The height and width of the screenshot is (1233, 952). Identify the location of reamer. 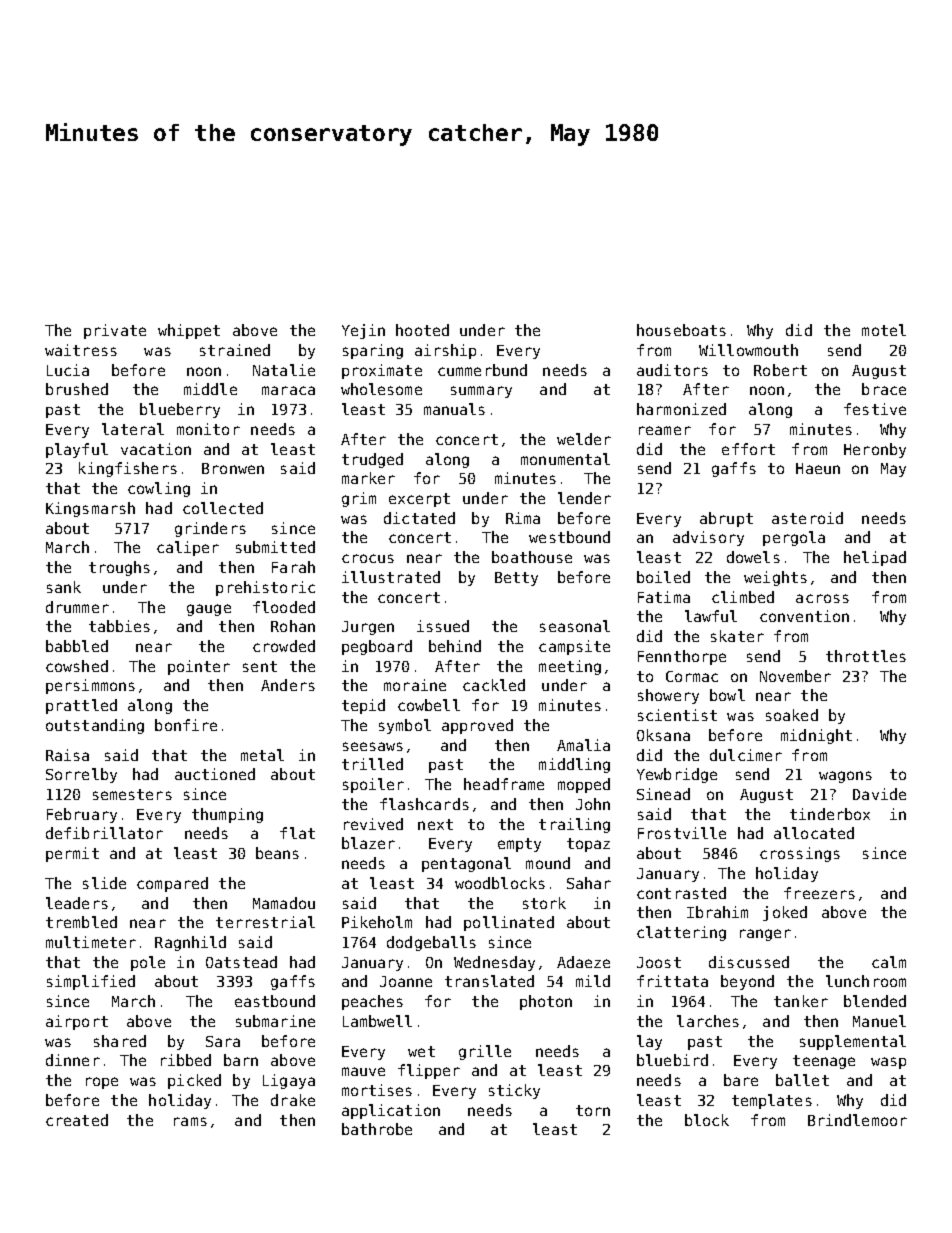
(665, 430).
